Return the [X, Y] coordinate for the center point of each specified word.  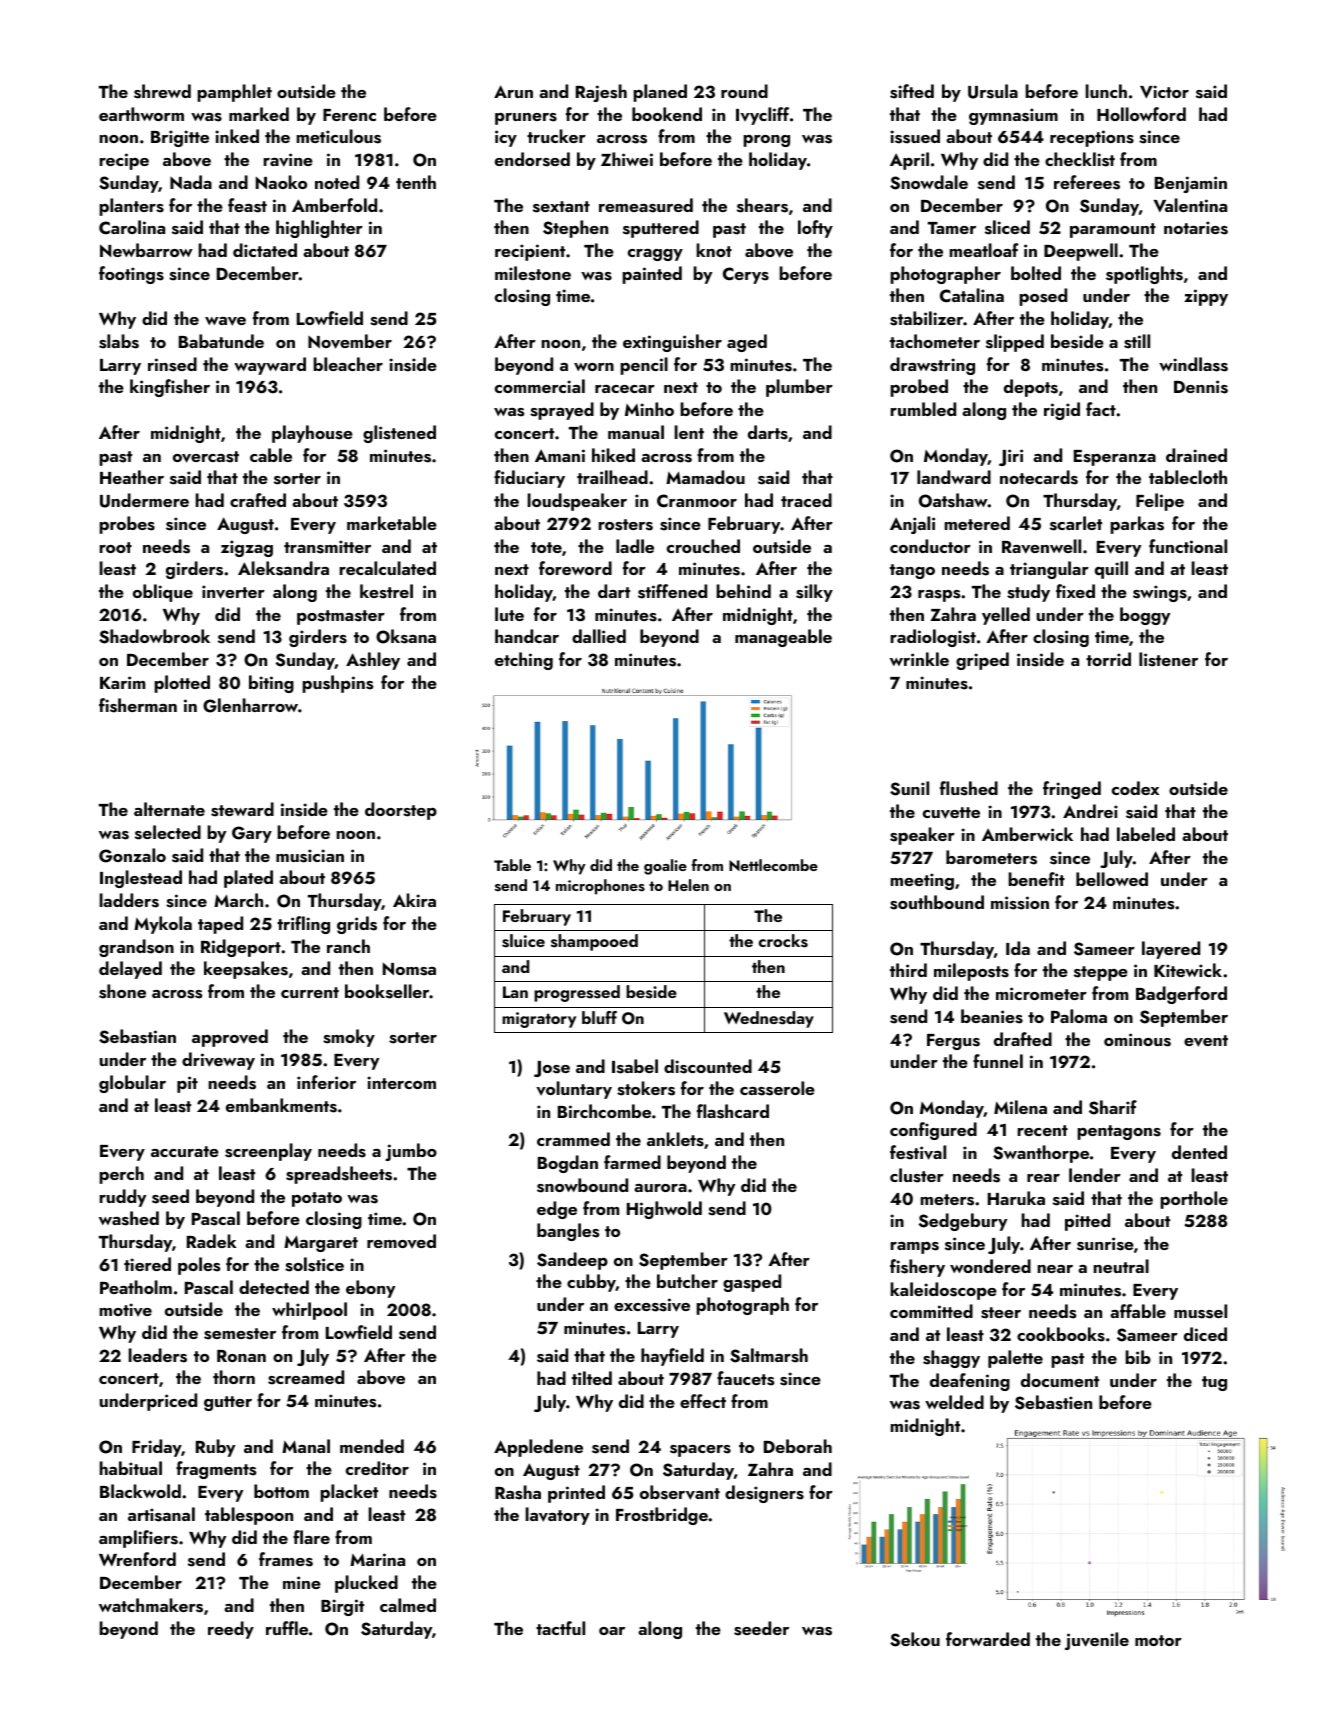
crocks [783, 941]
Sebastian [137, 1036]
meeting [922, 881]
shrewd [162, 91]
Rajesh [601, 93]
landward [954, 477]
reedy [231, 1630]
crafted [258, 500]
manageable [783, 638]
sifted [912, 91]
